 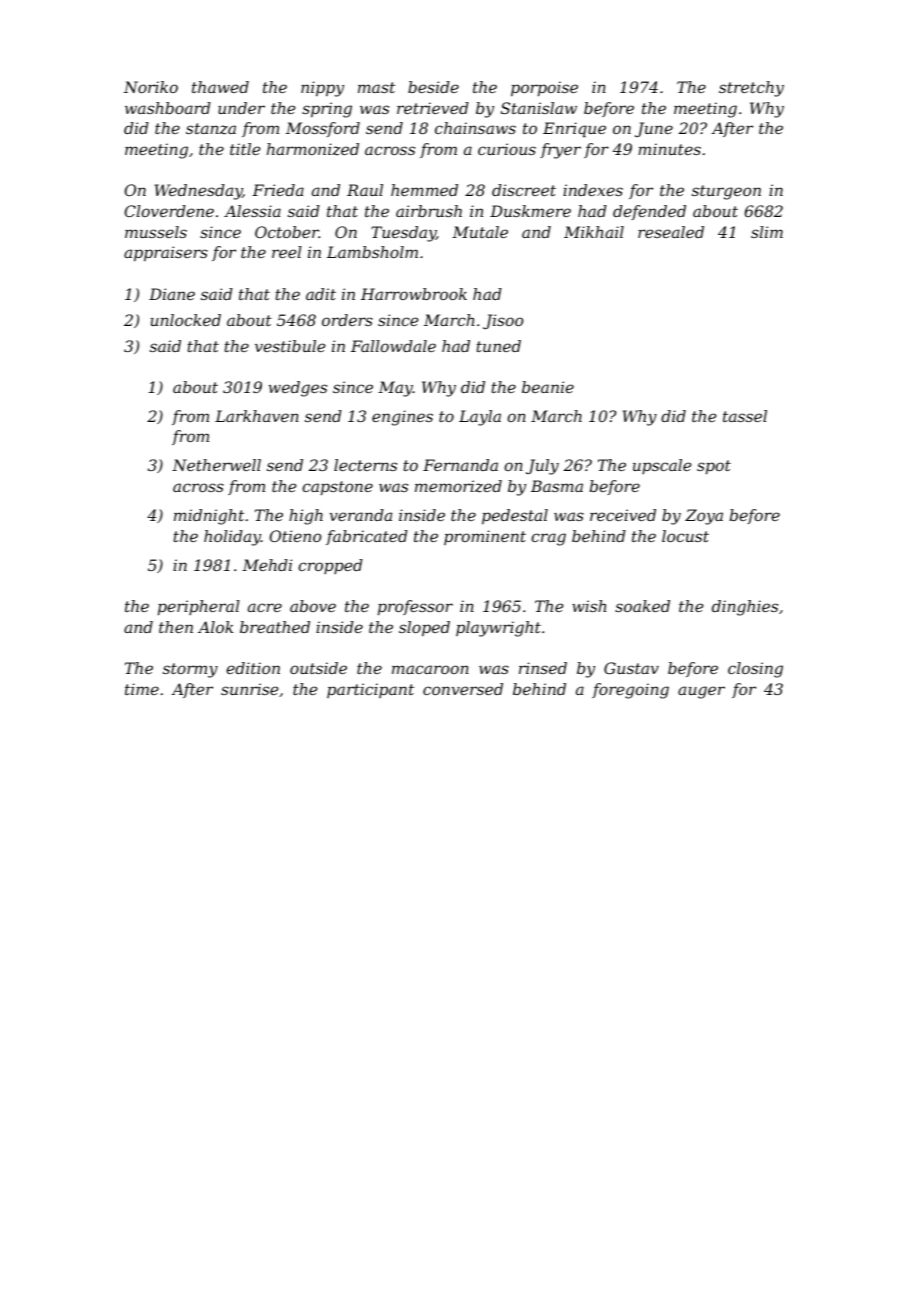 What do you see at coordinates (168, 108) in the page?
I see `washboard` at bounding box center [168, 108].
